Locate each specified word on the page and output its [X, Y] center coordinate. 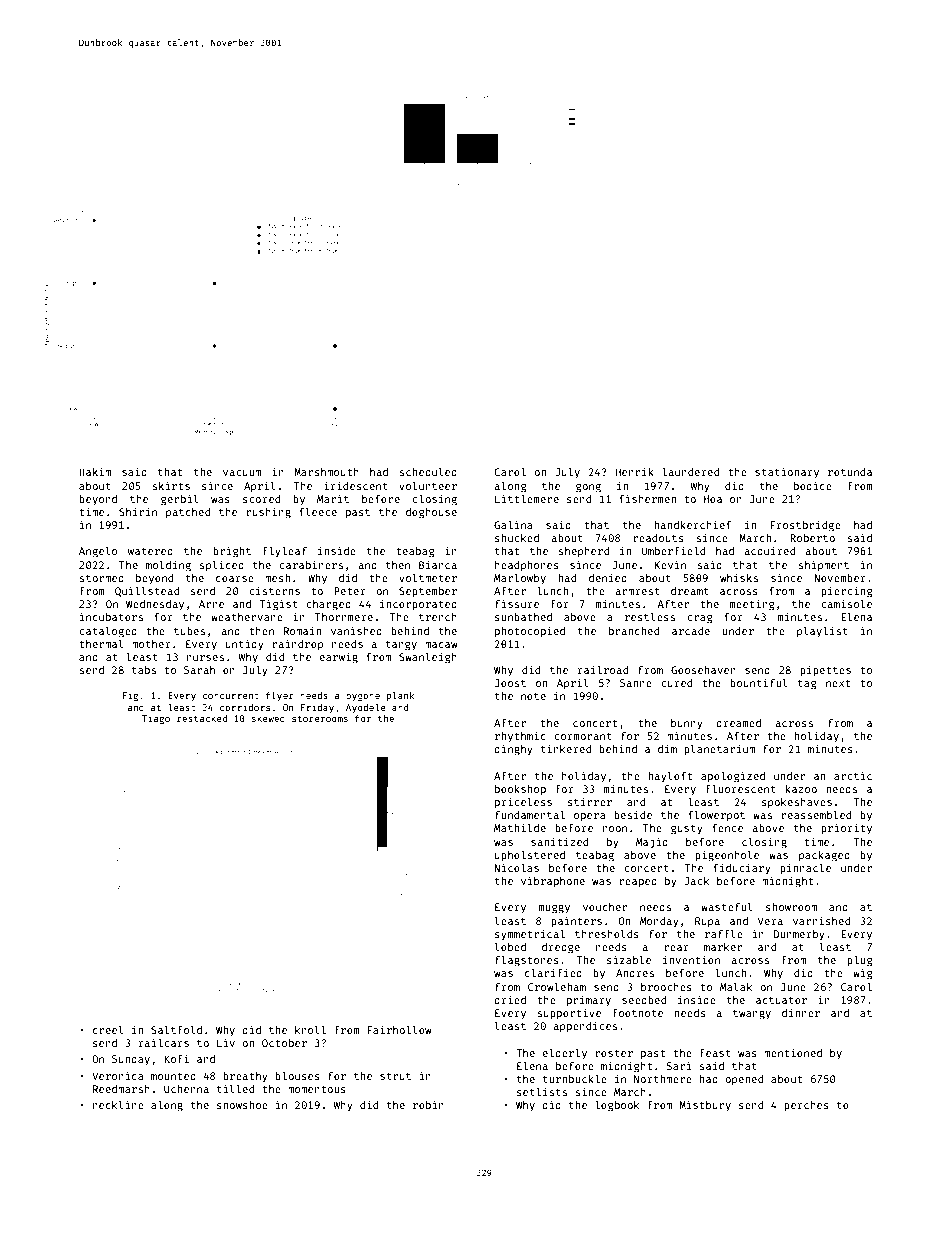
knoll [310, 1029]
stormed [101, 578]
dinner [801, 1012]
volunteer [428, 485]
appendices [585, 1026]
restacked [202, 718]
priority [846, 828]
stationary [787, 472]
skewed [268, 718]
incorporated [418, 604]
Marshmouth [326, 472]
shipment [823, 565]
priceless [523, 802]
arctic [853, 775]
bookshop [520, 790]
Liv [226, 1042]
